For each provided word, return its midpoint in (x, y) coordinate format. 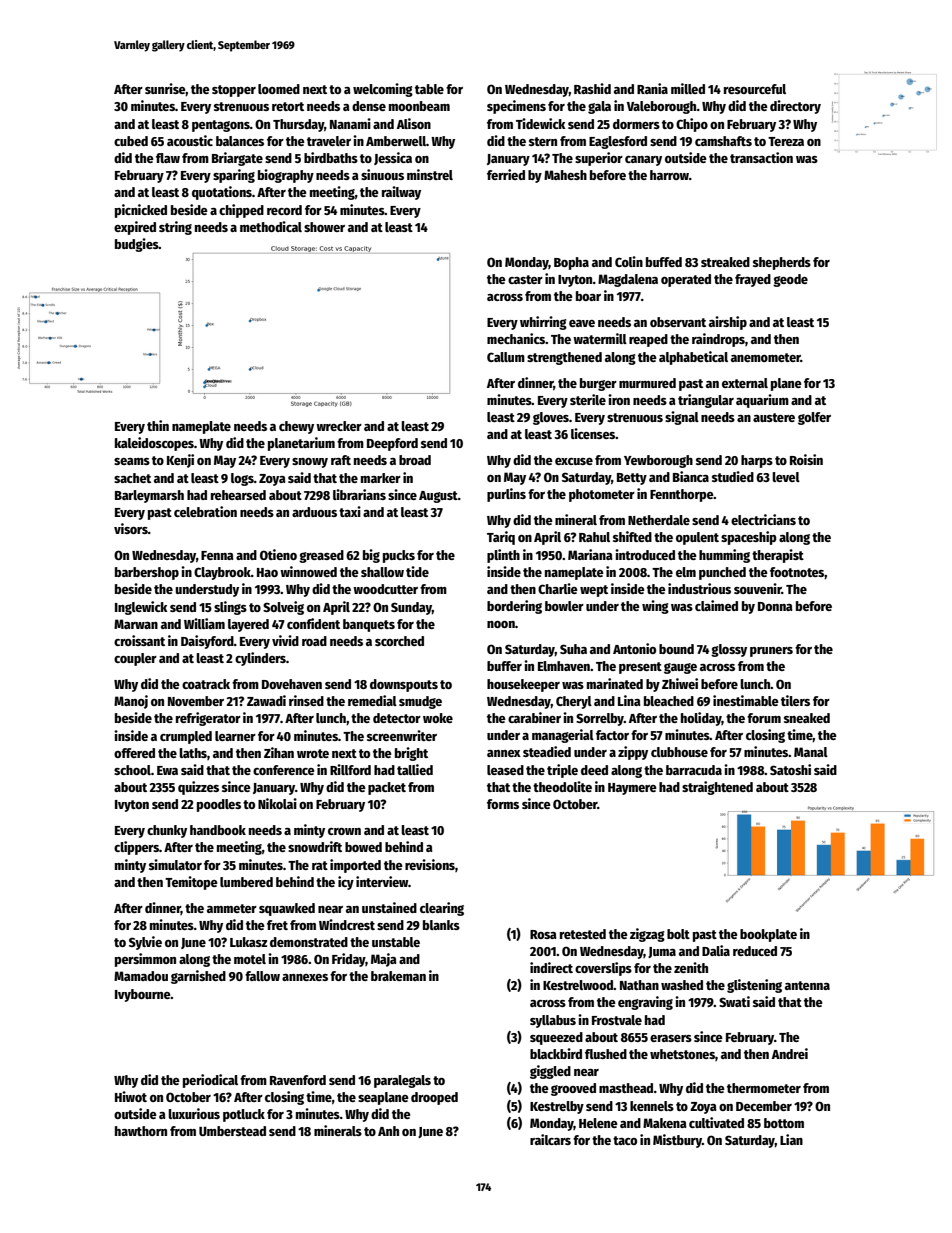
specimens (516, 107)
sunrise (165, 89)
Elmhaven (564, 666)
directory (795, 107)
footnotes (797, 573)
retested (583, 934)
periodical (210, 1081)
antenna (807, 985)
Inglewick (141, 608)
